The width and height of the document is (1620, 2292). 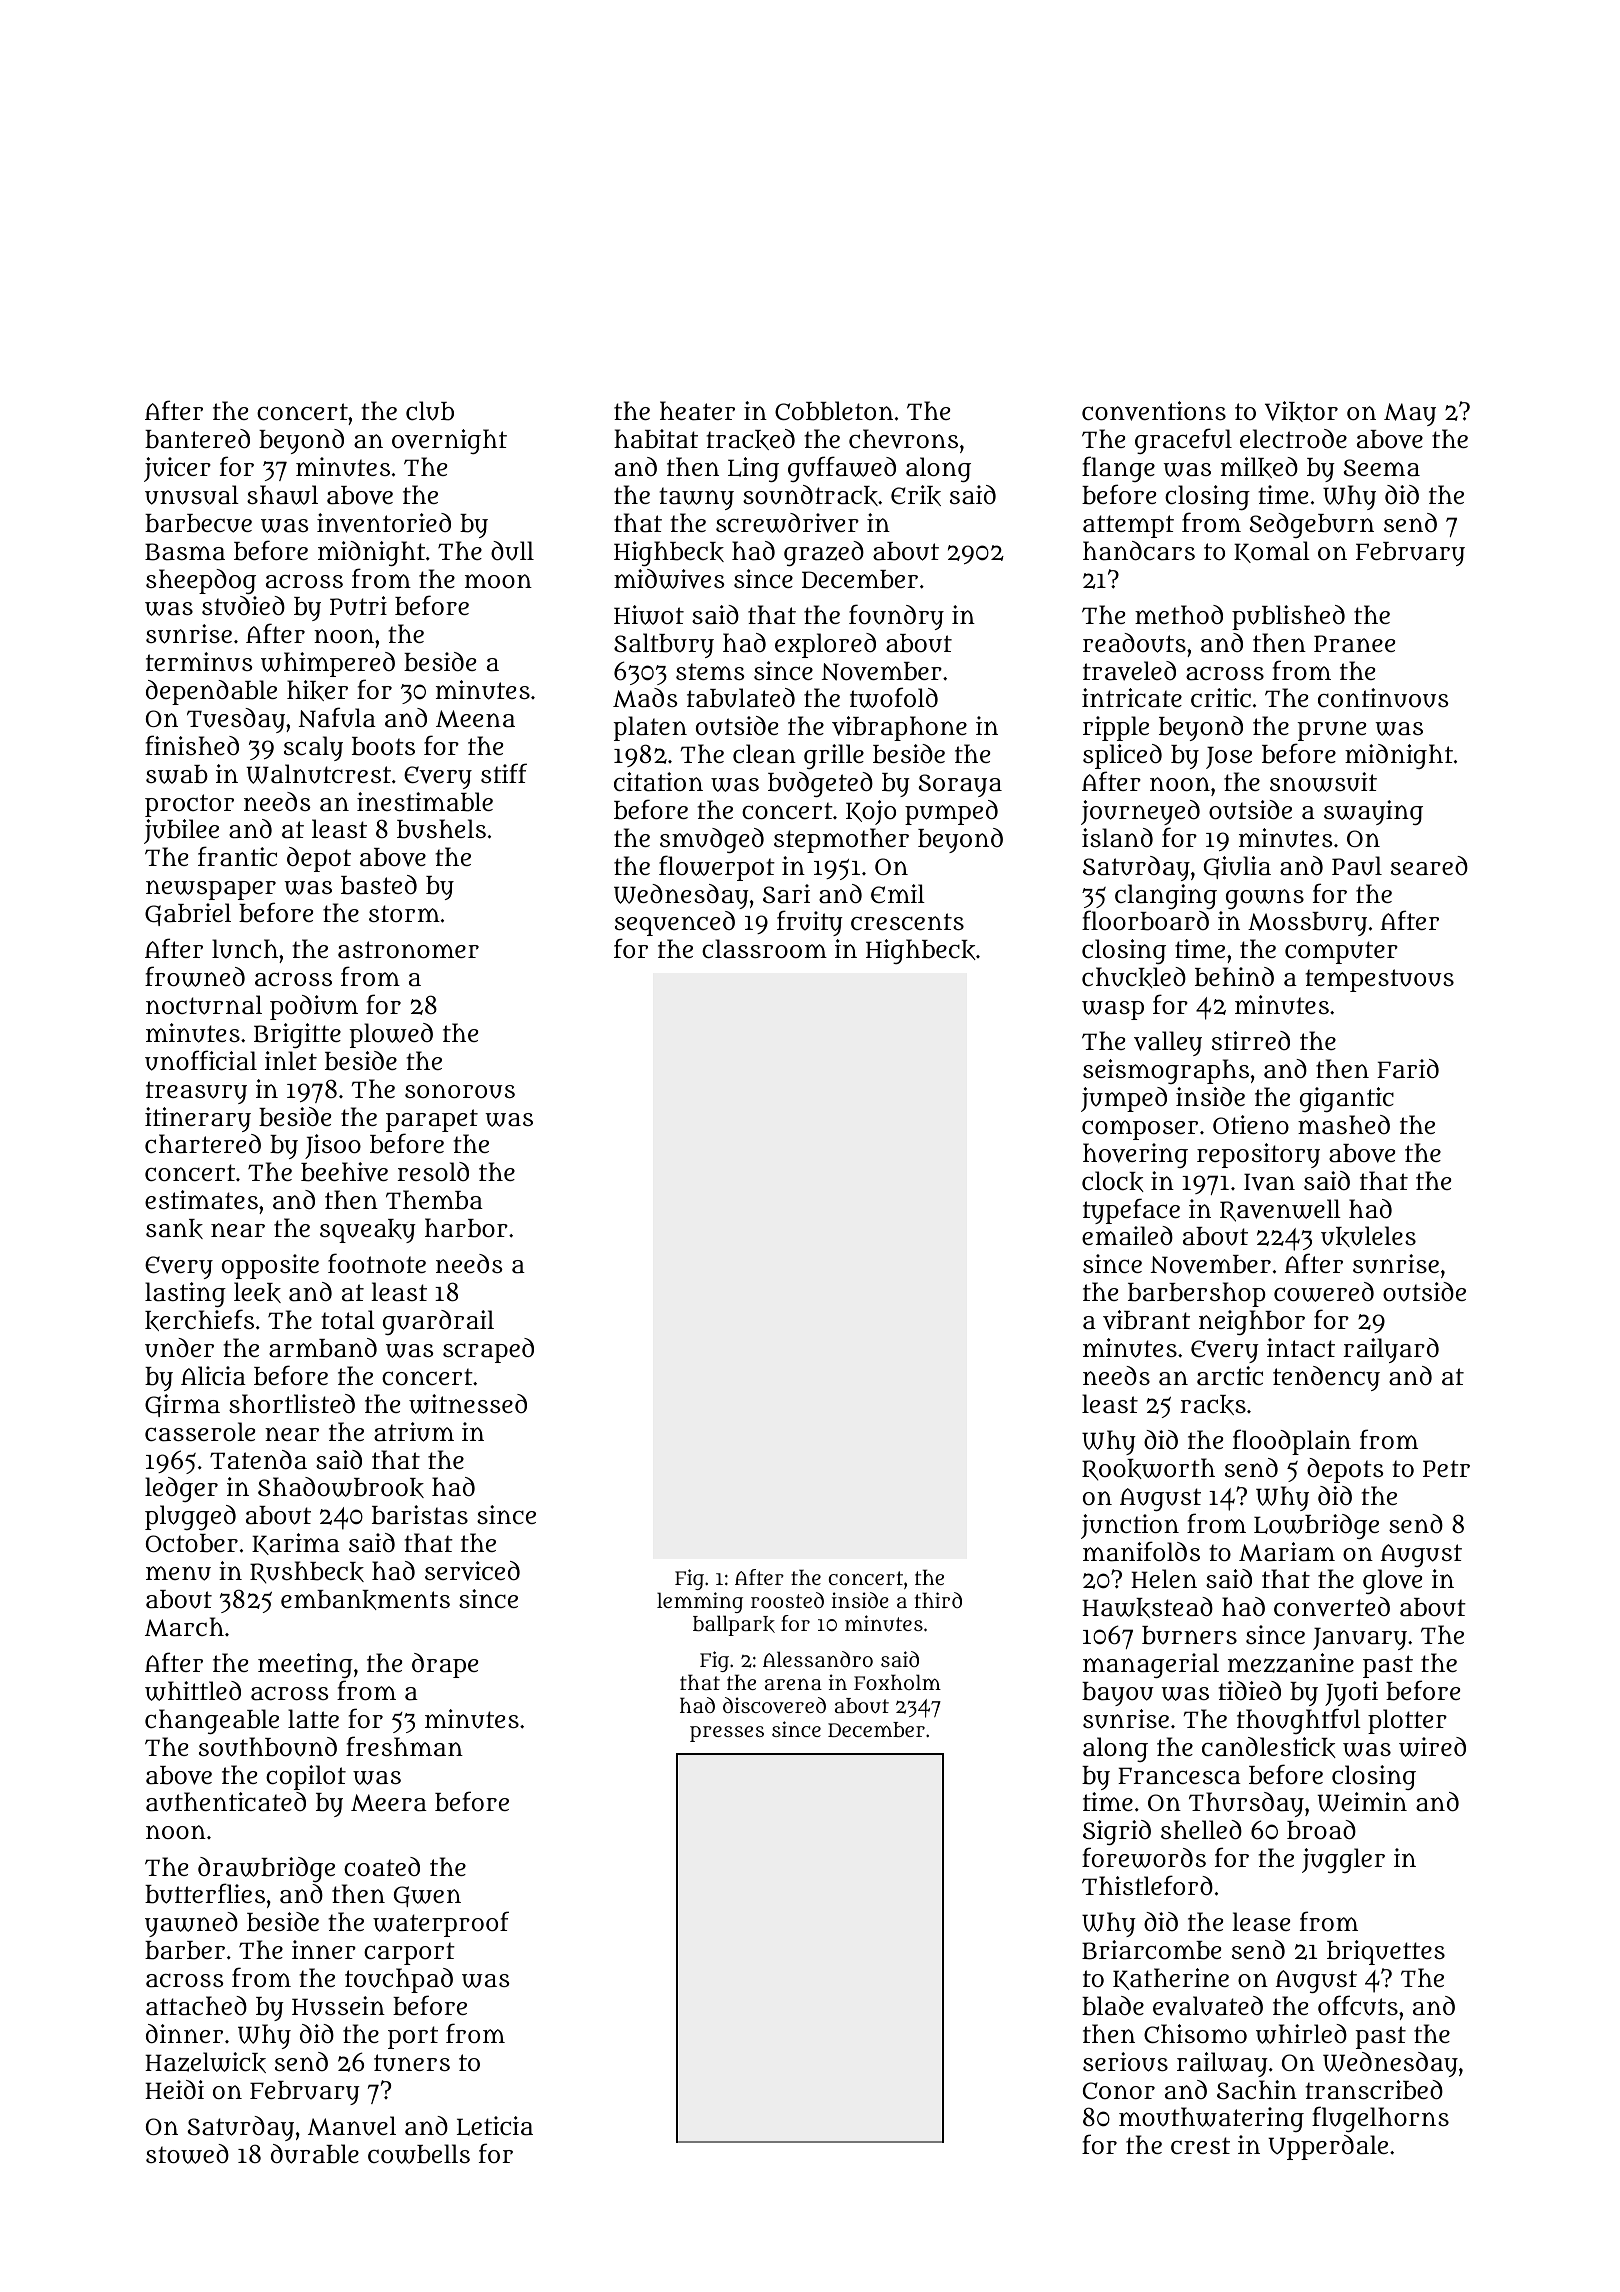 I want to click on stowed, so click(x=187, y=2154).
